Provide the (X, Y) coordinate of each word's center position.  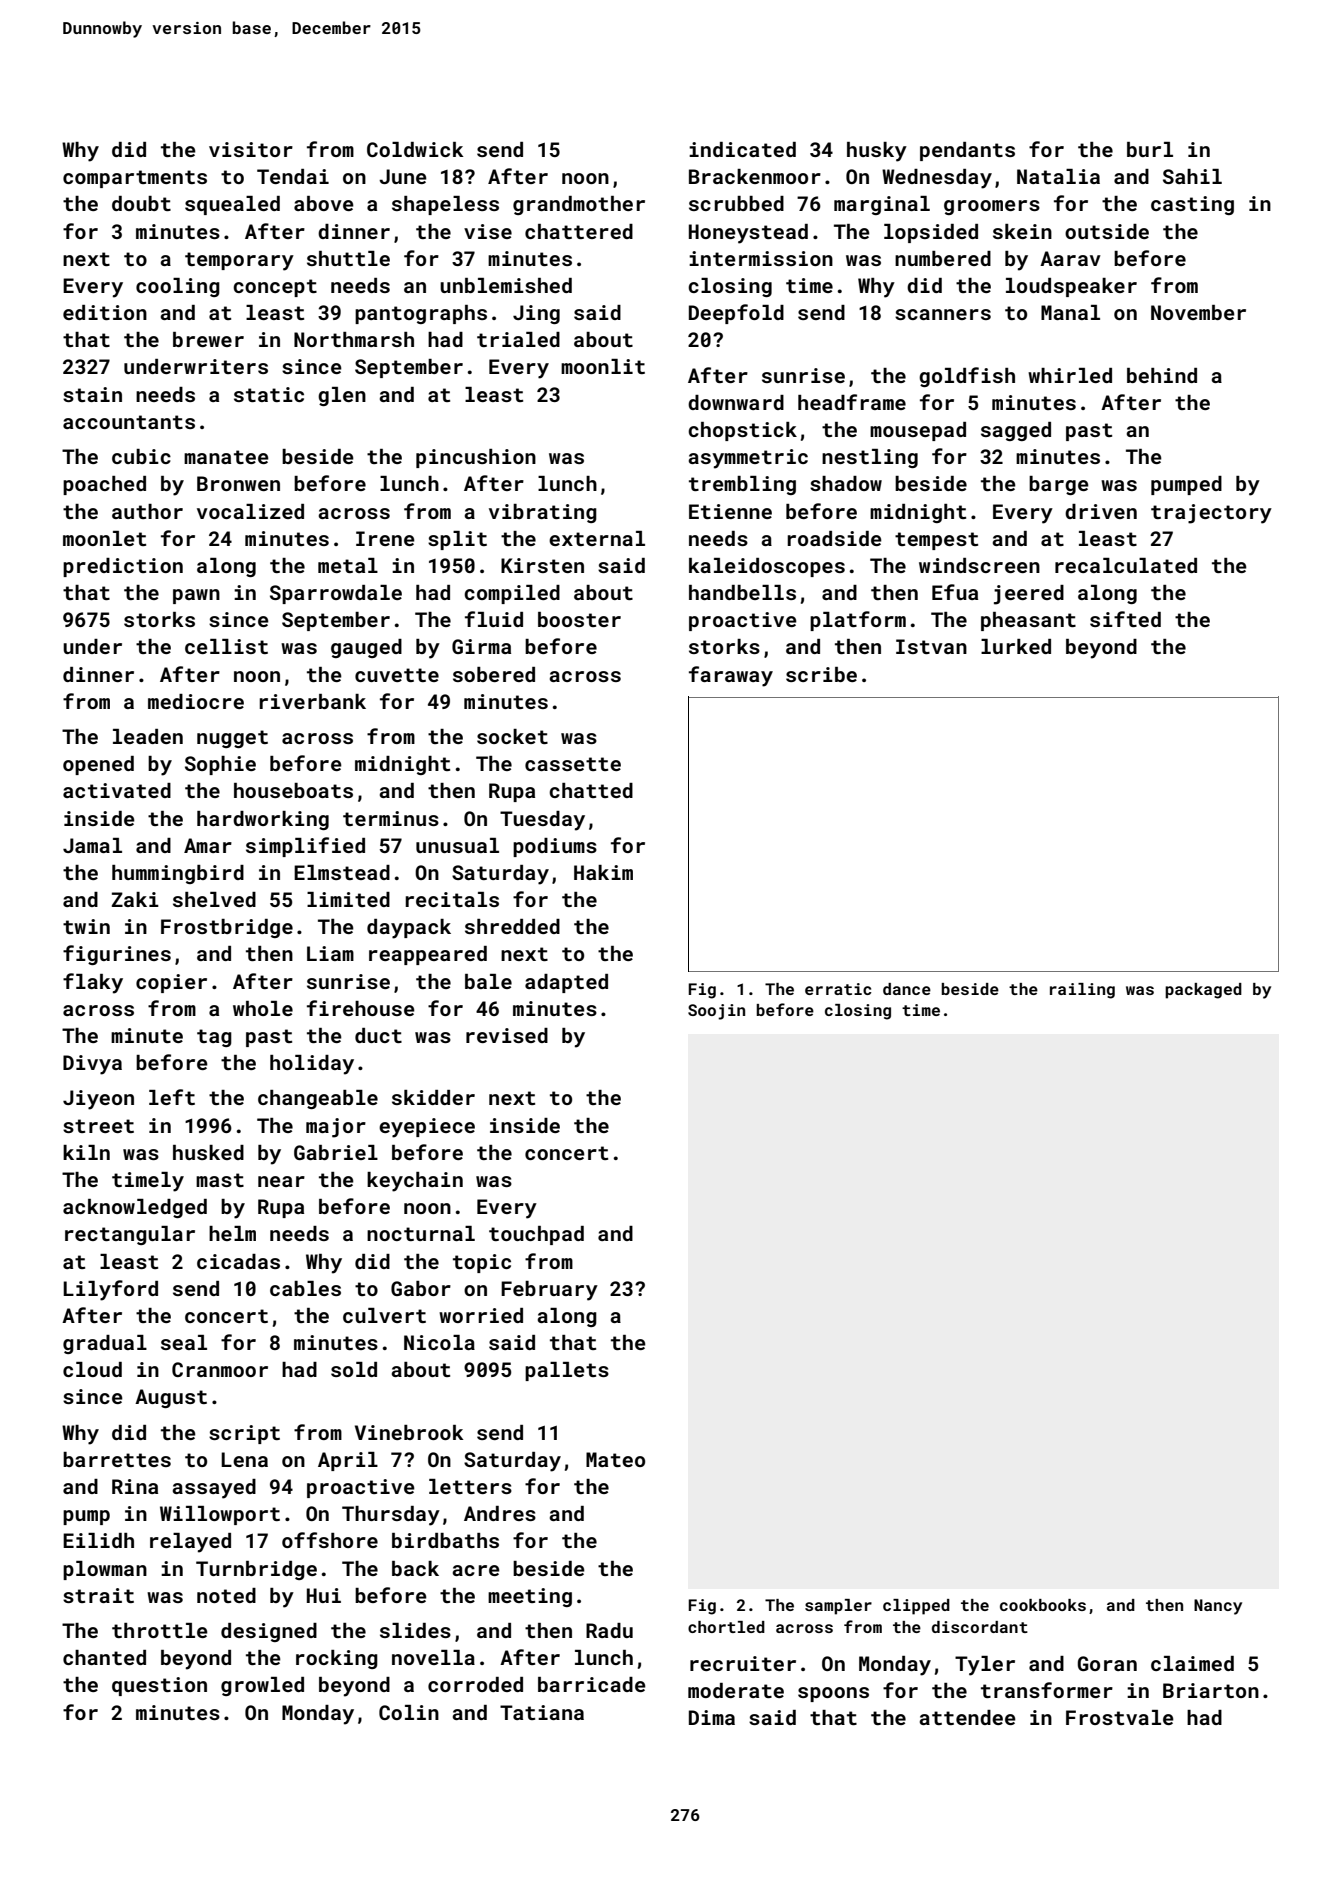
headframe (852, 402)
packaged (1203, 991)
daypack (409, 929)
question (159, 1686)
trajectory (1211, 514)
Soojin (716, 1012)
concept (275, 288)
